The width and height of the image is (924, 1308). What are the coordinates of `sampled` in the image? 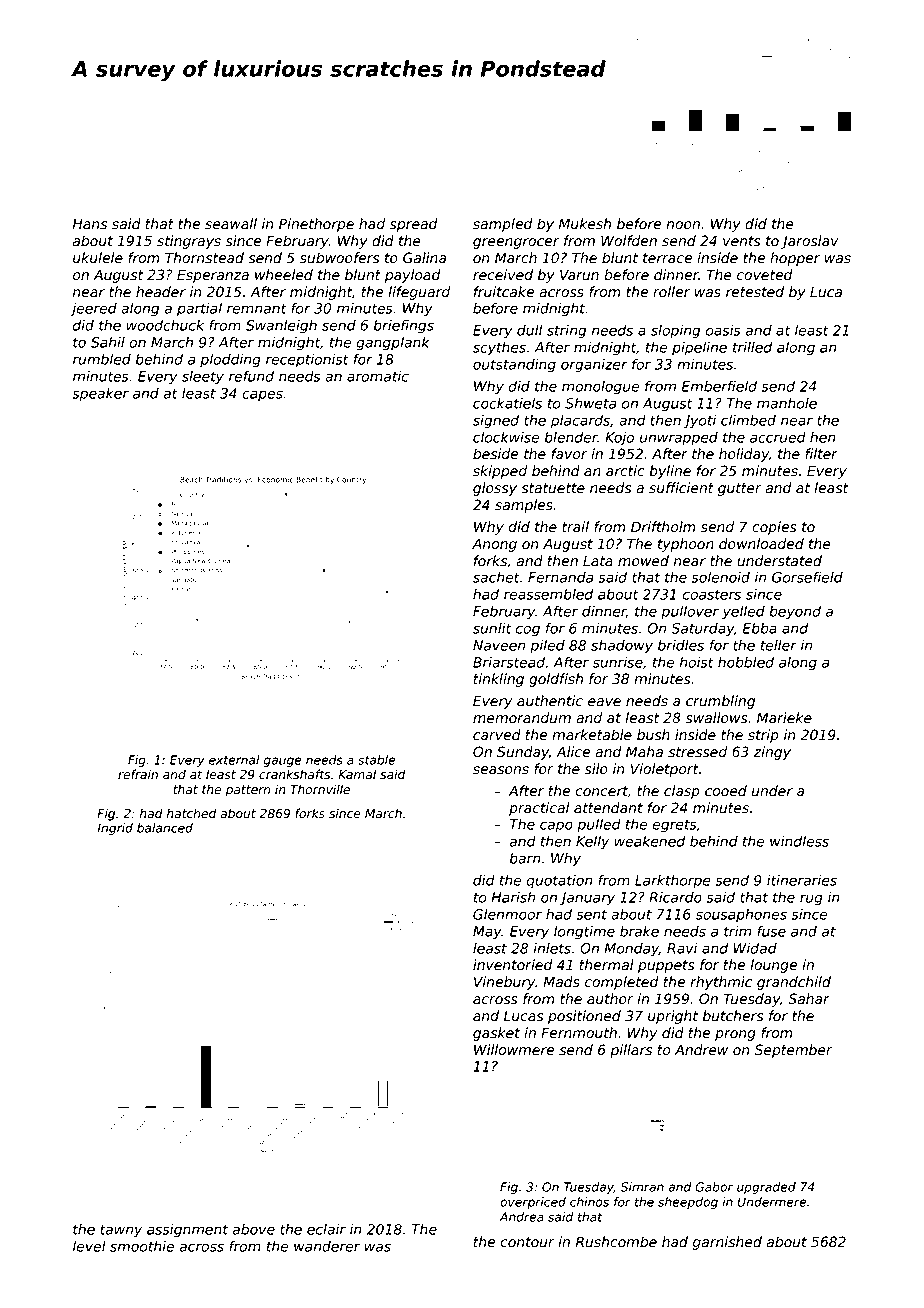 It's located at (503, 225).
